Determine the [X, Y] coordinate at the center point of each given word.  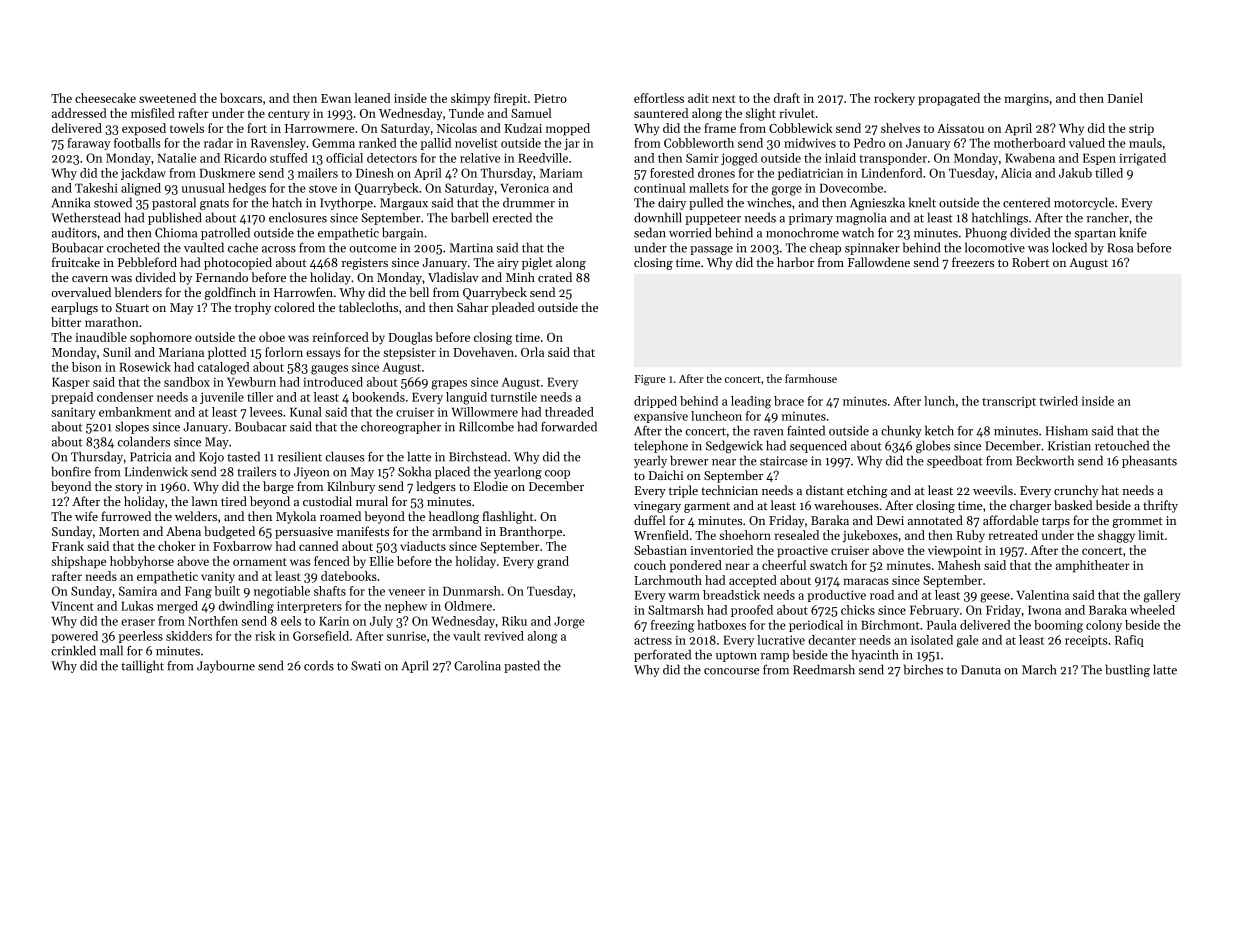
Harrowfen [303, 292]
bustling [1127, 670]
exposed [144, 129]
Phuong [986, 233]
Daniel [1125, 98]
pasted [522, 666]
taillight [142, 666]
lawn [204, 501]
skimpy [470, 99]
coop [557, 474]
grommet [1138, 522]
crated [555, 277]
